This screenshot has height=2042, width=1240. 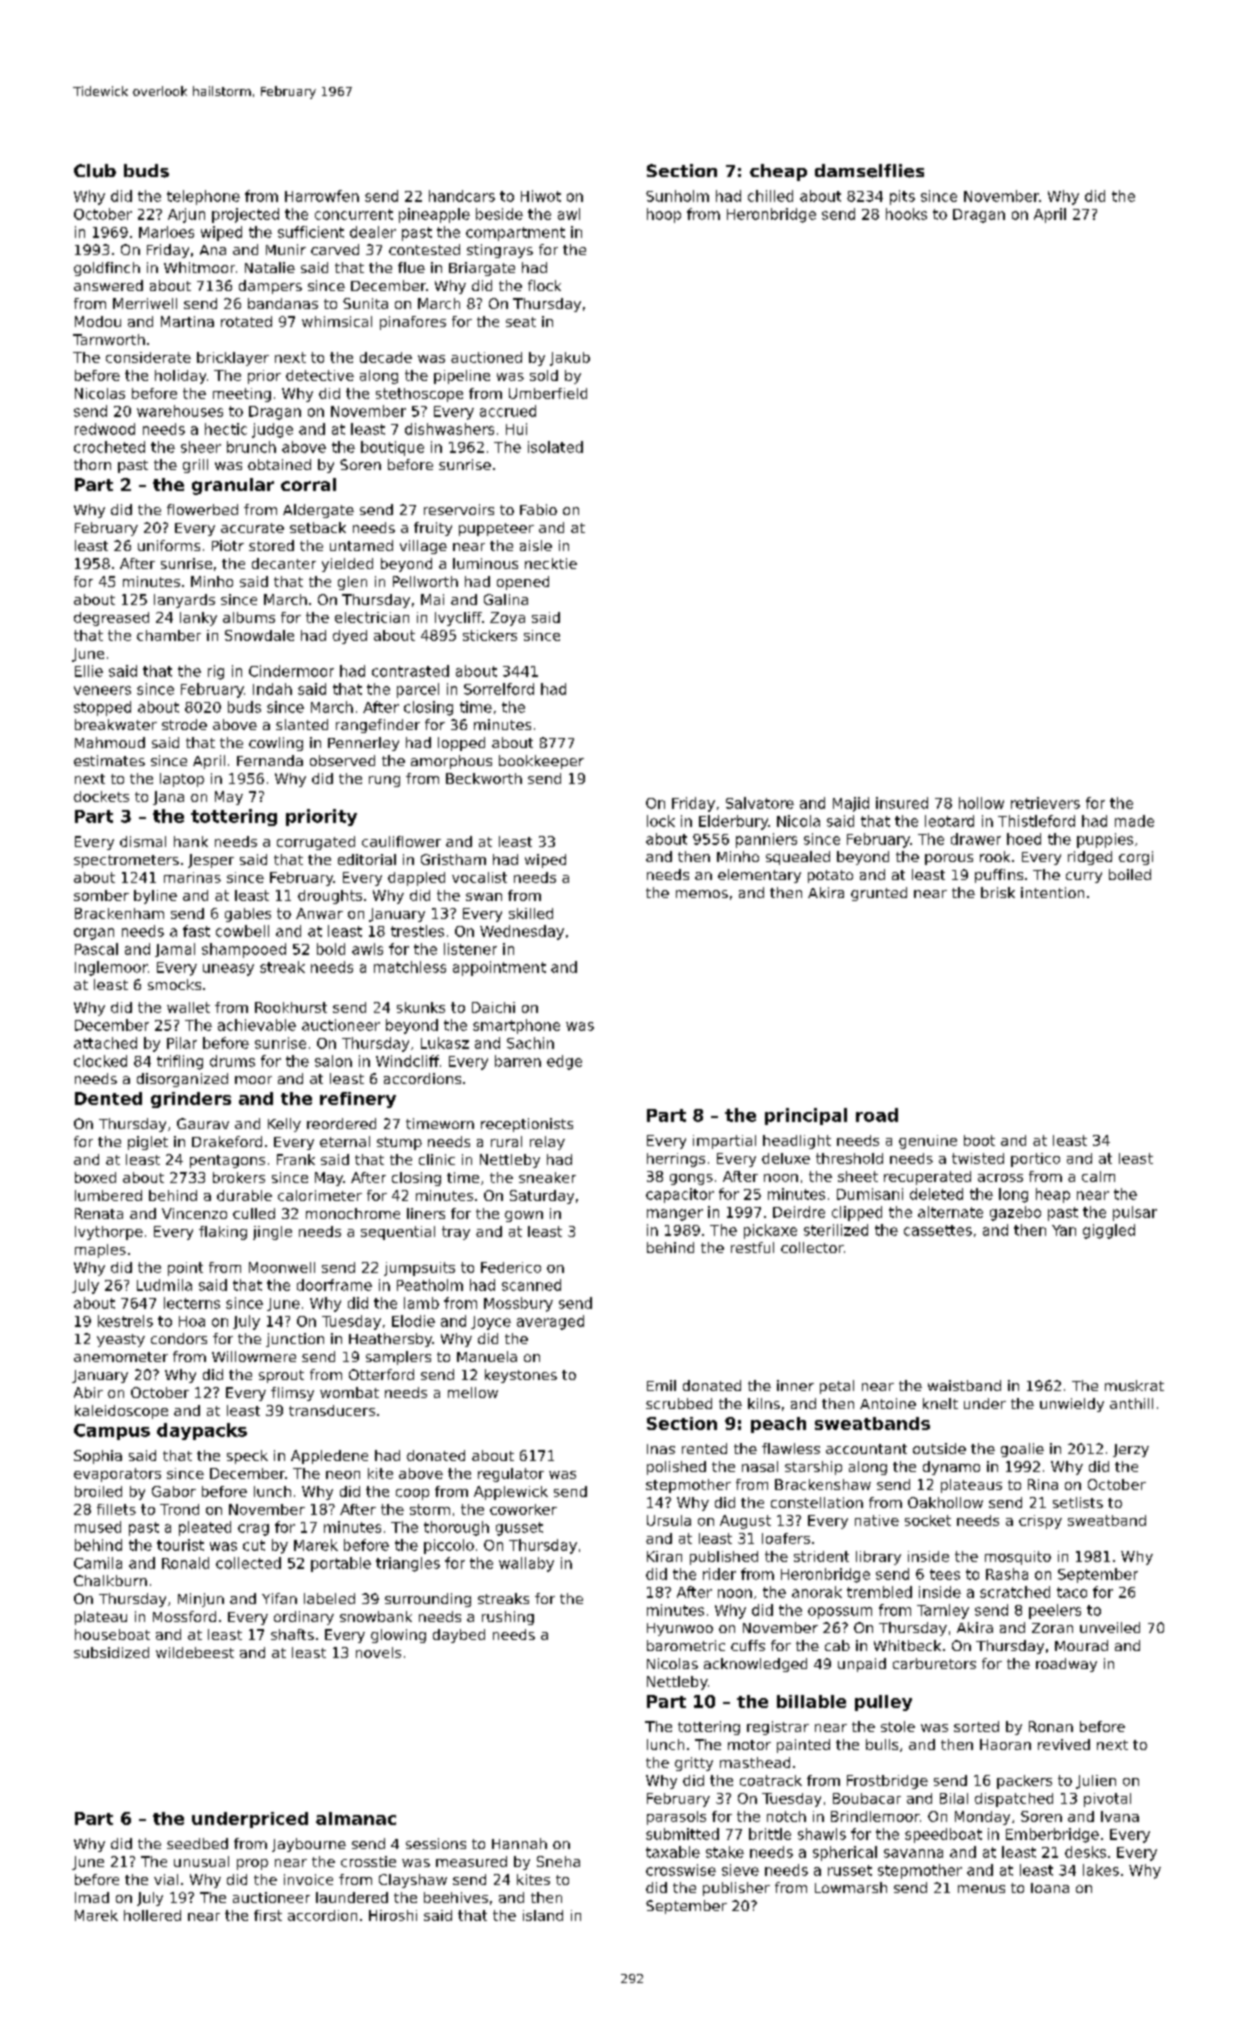 I want to click on hoed, so click(x=1024, y=839).
